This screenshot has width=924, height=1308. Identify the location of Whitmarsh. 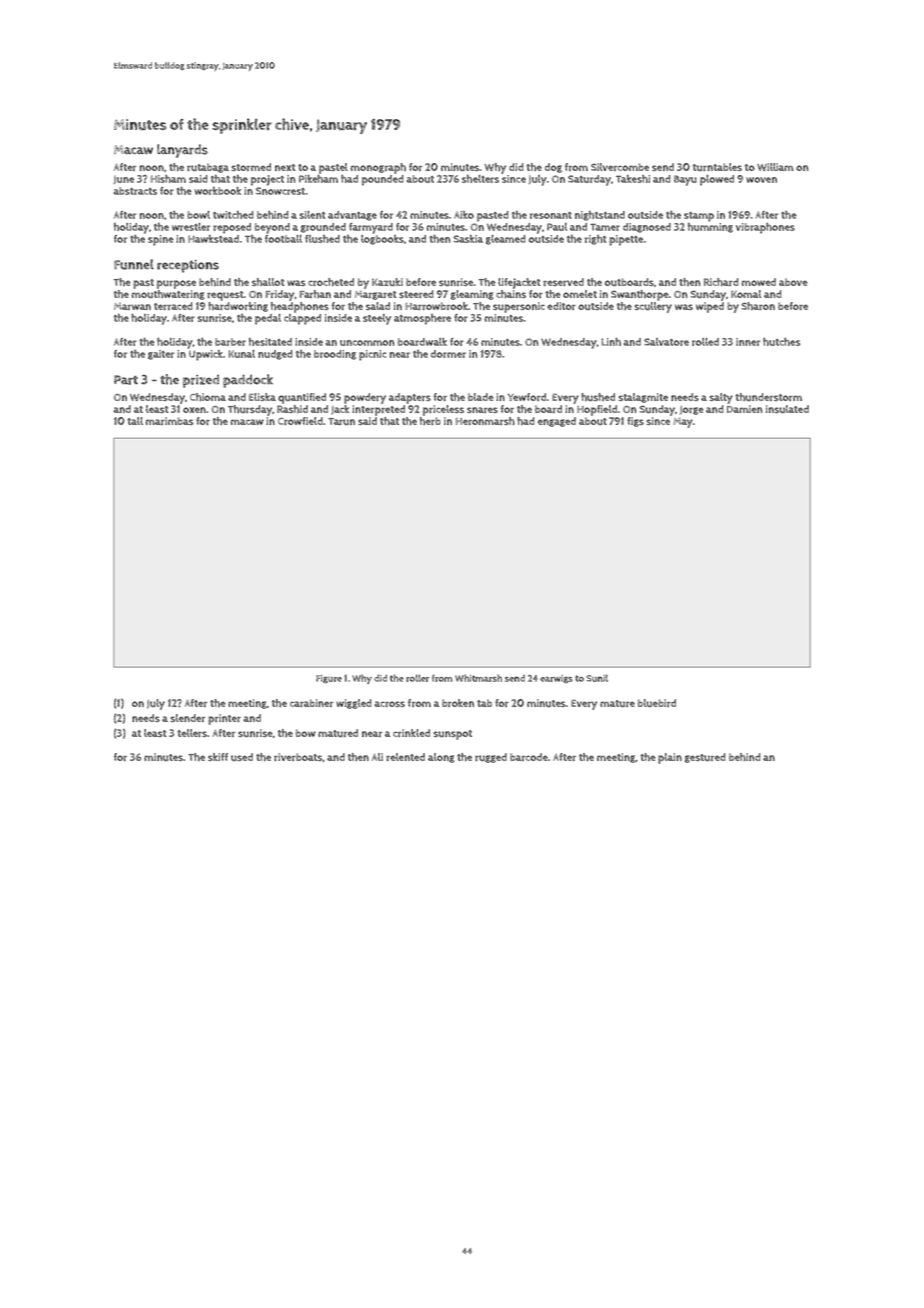
(478, 678).
